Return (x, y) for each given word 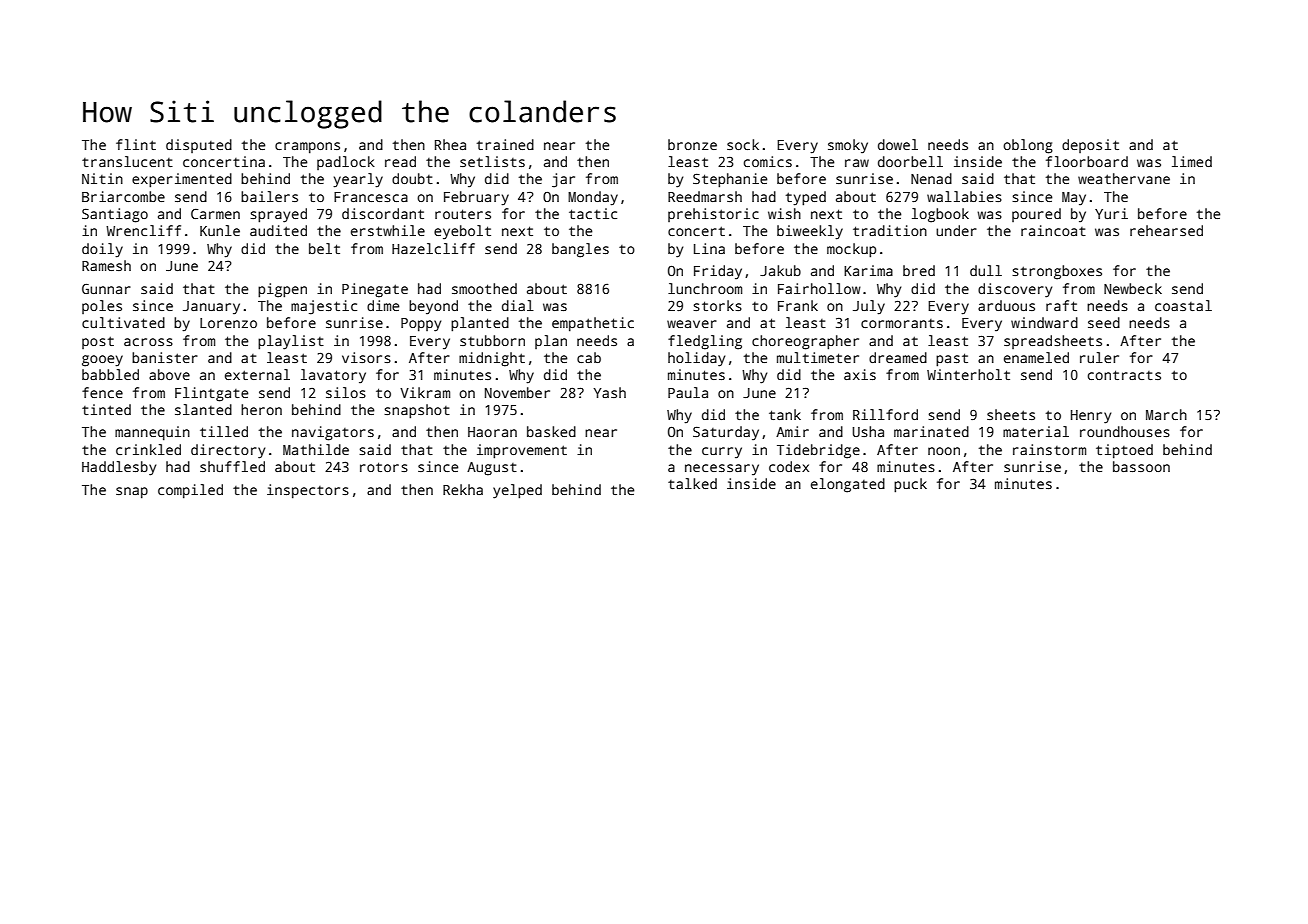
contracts (1124, 375)
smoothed (484, 288)
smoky (848, 146)
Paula (688, 392)
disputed (199, 146)
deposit (1090, 146)
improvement (522, 451)
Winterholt (968, 374)
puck (910, 485)
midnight (492, 359)
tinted (106, 409)
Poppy (421, 325)
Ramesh (106, 265)
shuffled (232, 466)
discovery (1015, 290)
